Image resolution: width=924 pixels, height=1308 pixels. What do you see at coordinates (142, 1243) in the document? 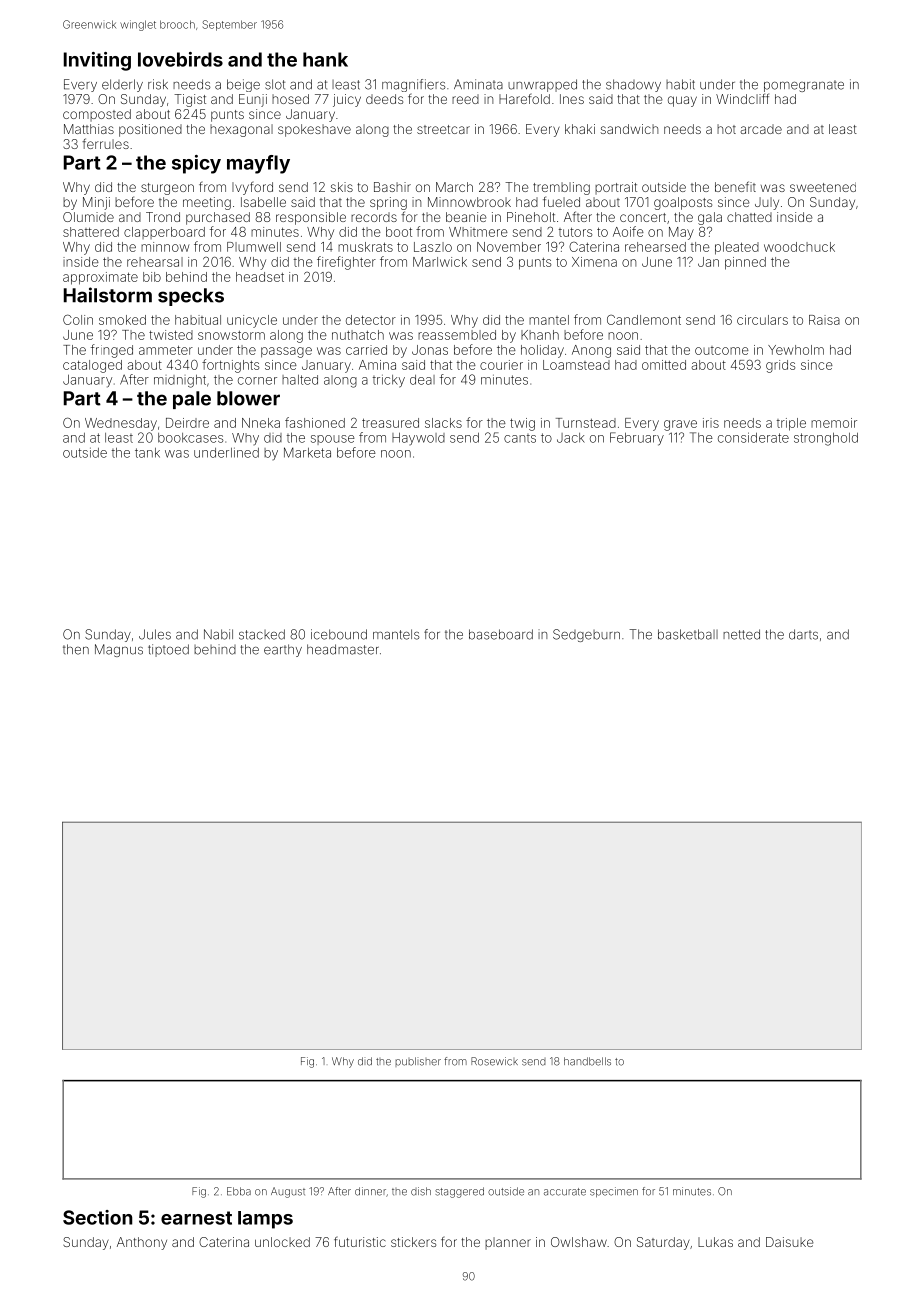
I see `Anthony` at bounding box center [142, 1243].
